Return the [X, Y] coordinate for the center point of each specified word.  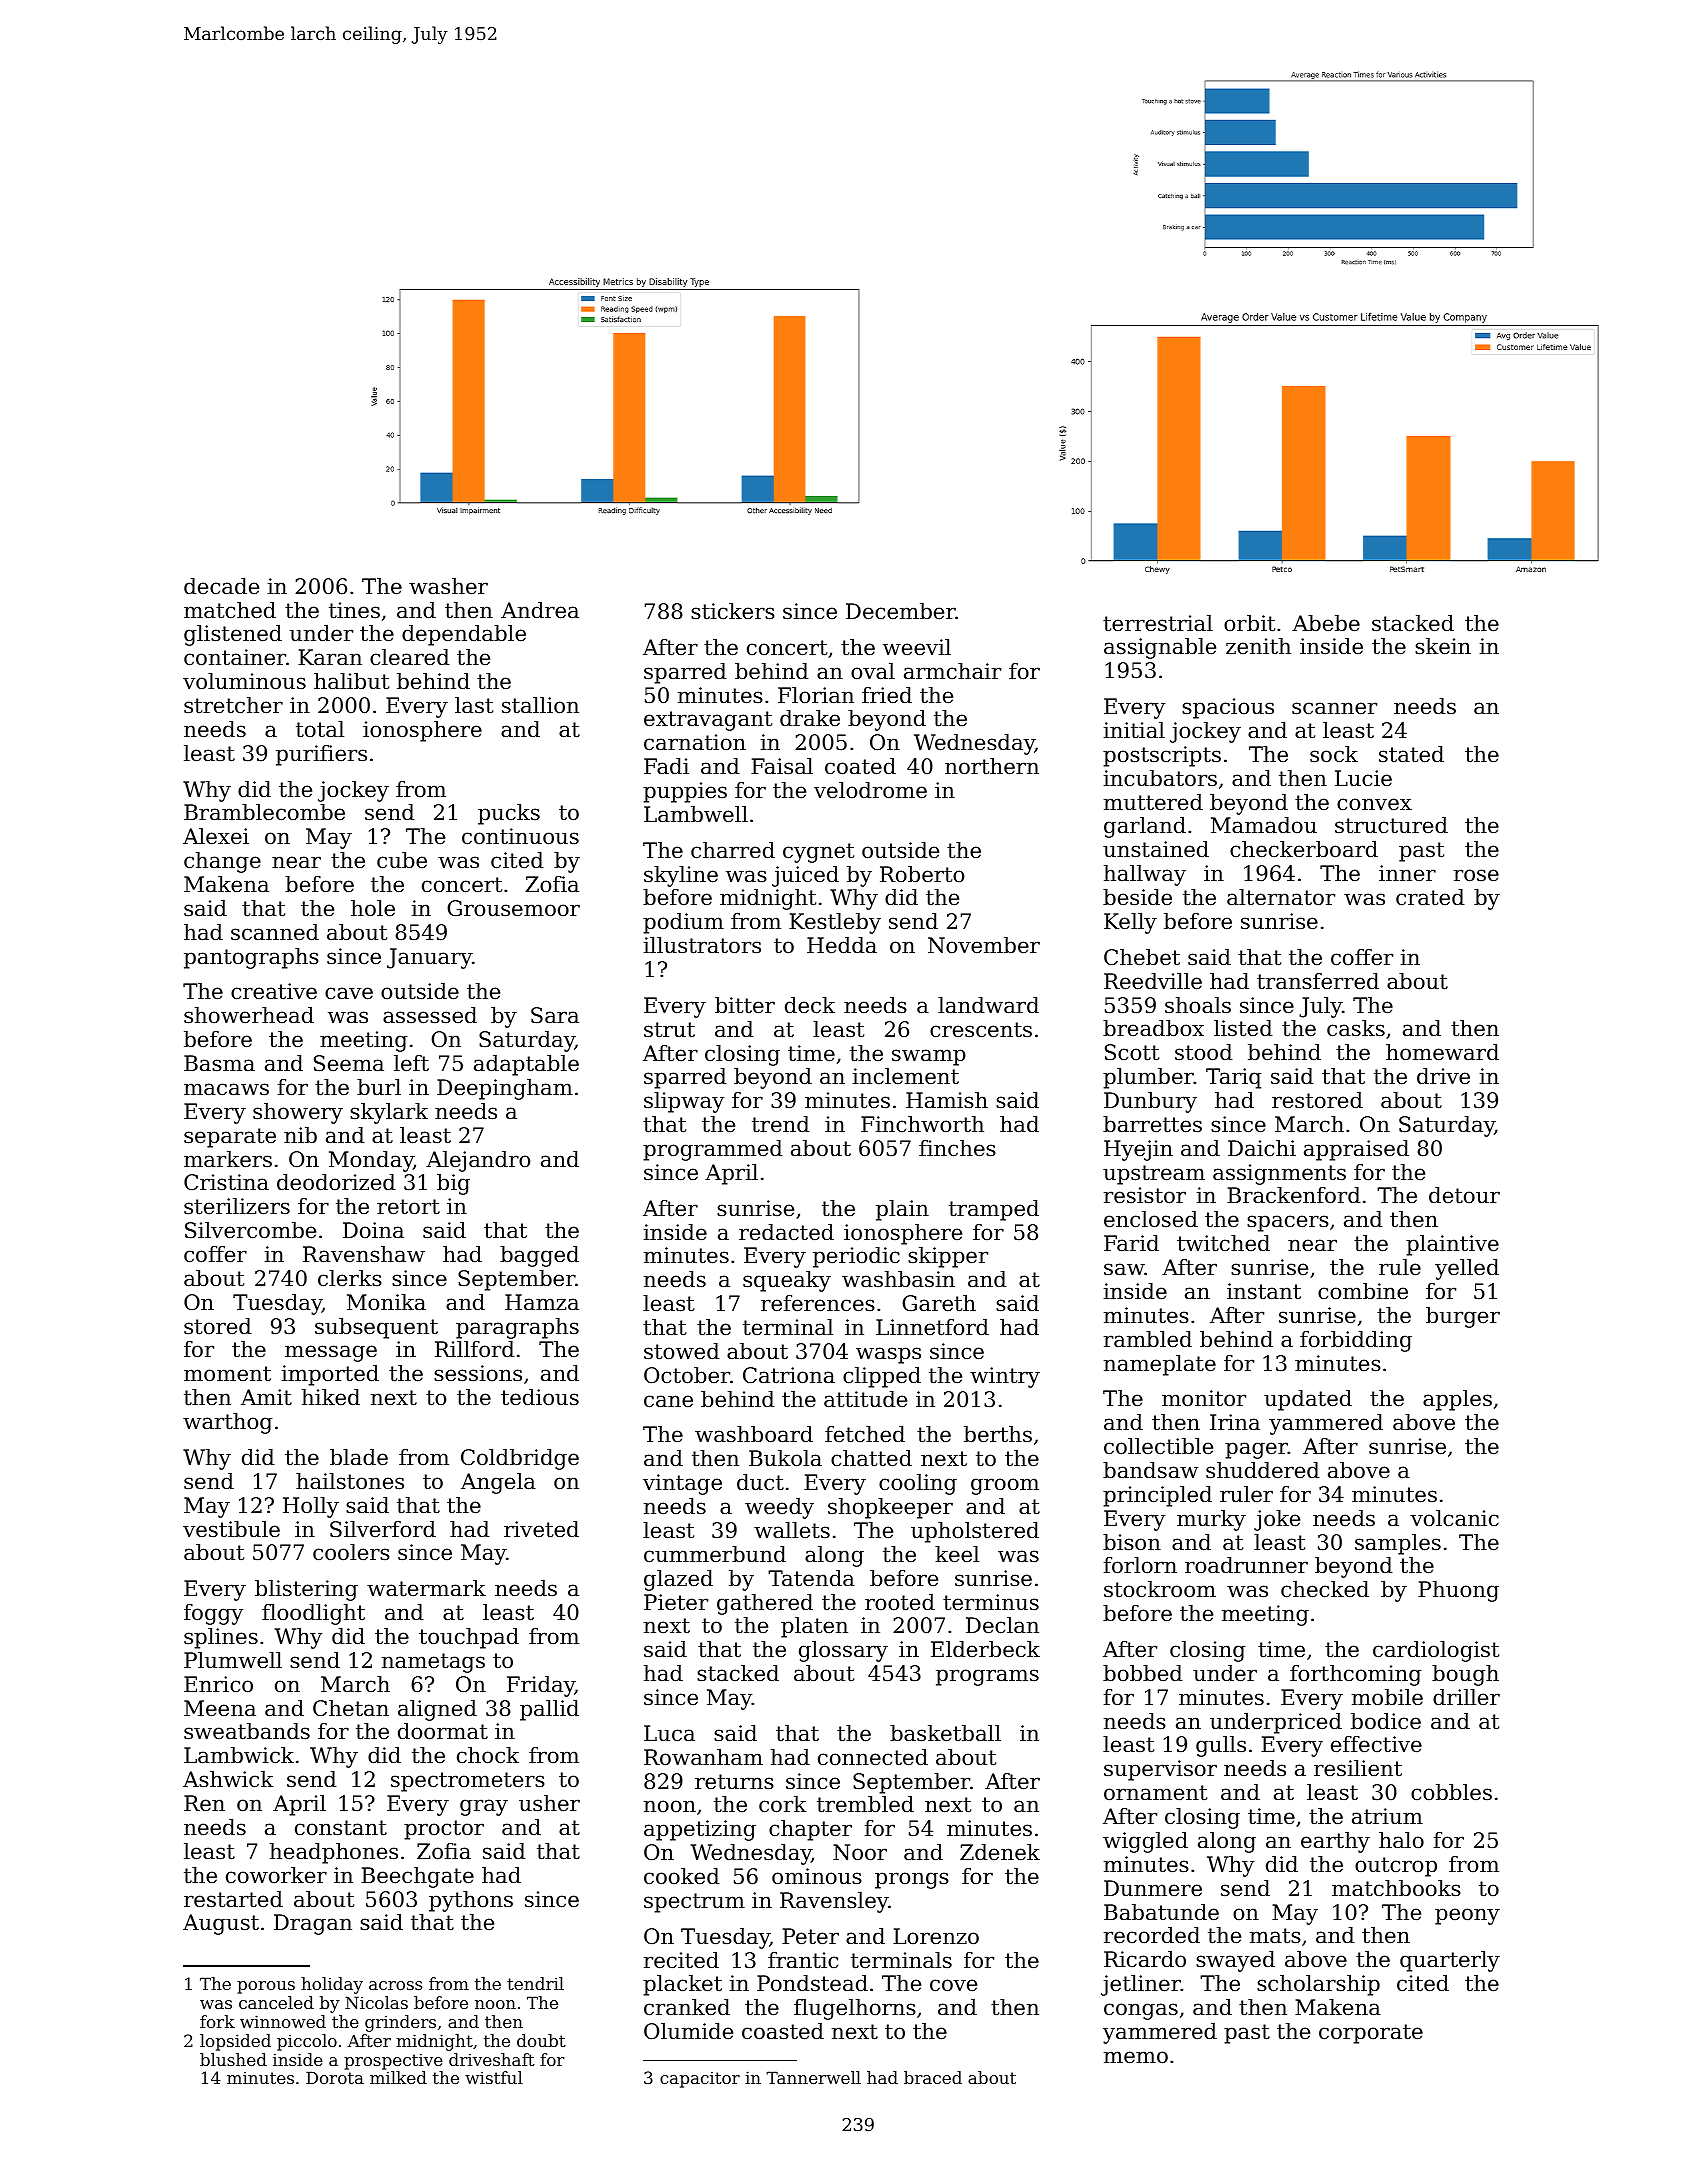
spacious [1228, 708]
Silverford [383, 1529]
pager [1256, 1450]
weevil [917, 647]
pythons [471, 1901]
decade [221, 586]
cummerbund [715, 1554]
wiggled [1145, 1842]
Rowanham [703, 1757]
